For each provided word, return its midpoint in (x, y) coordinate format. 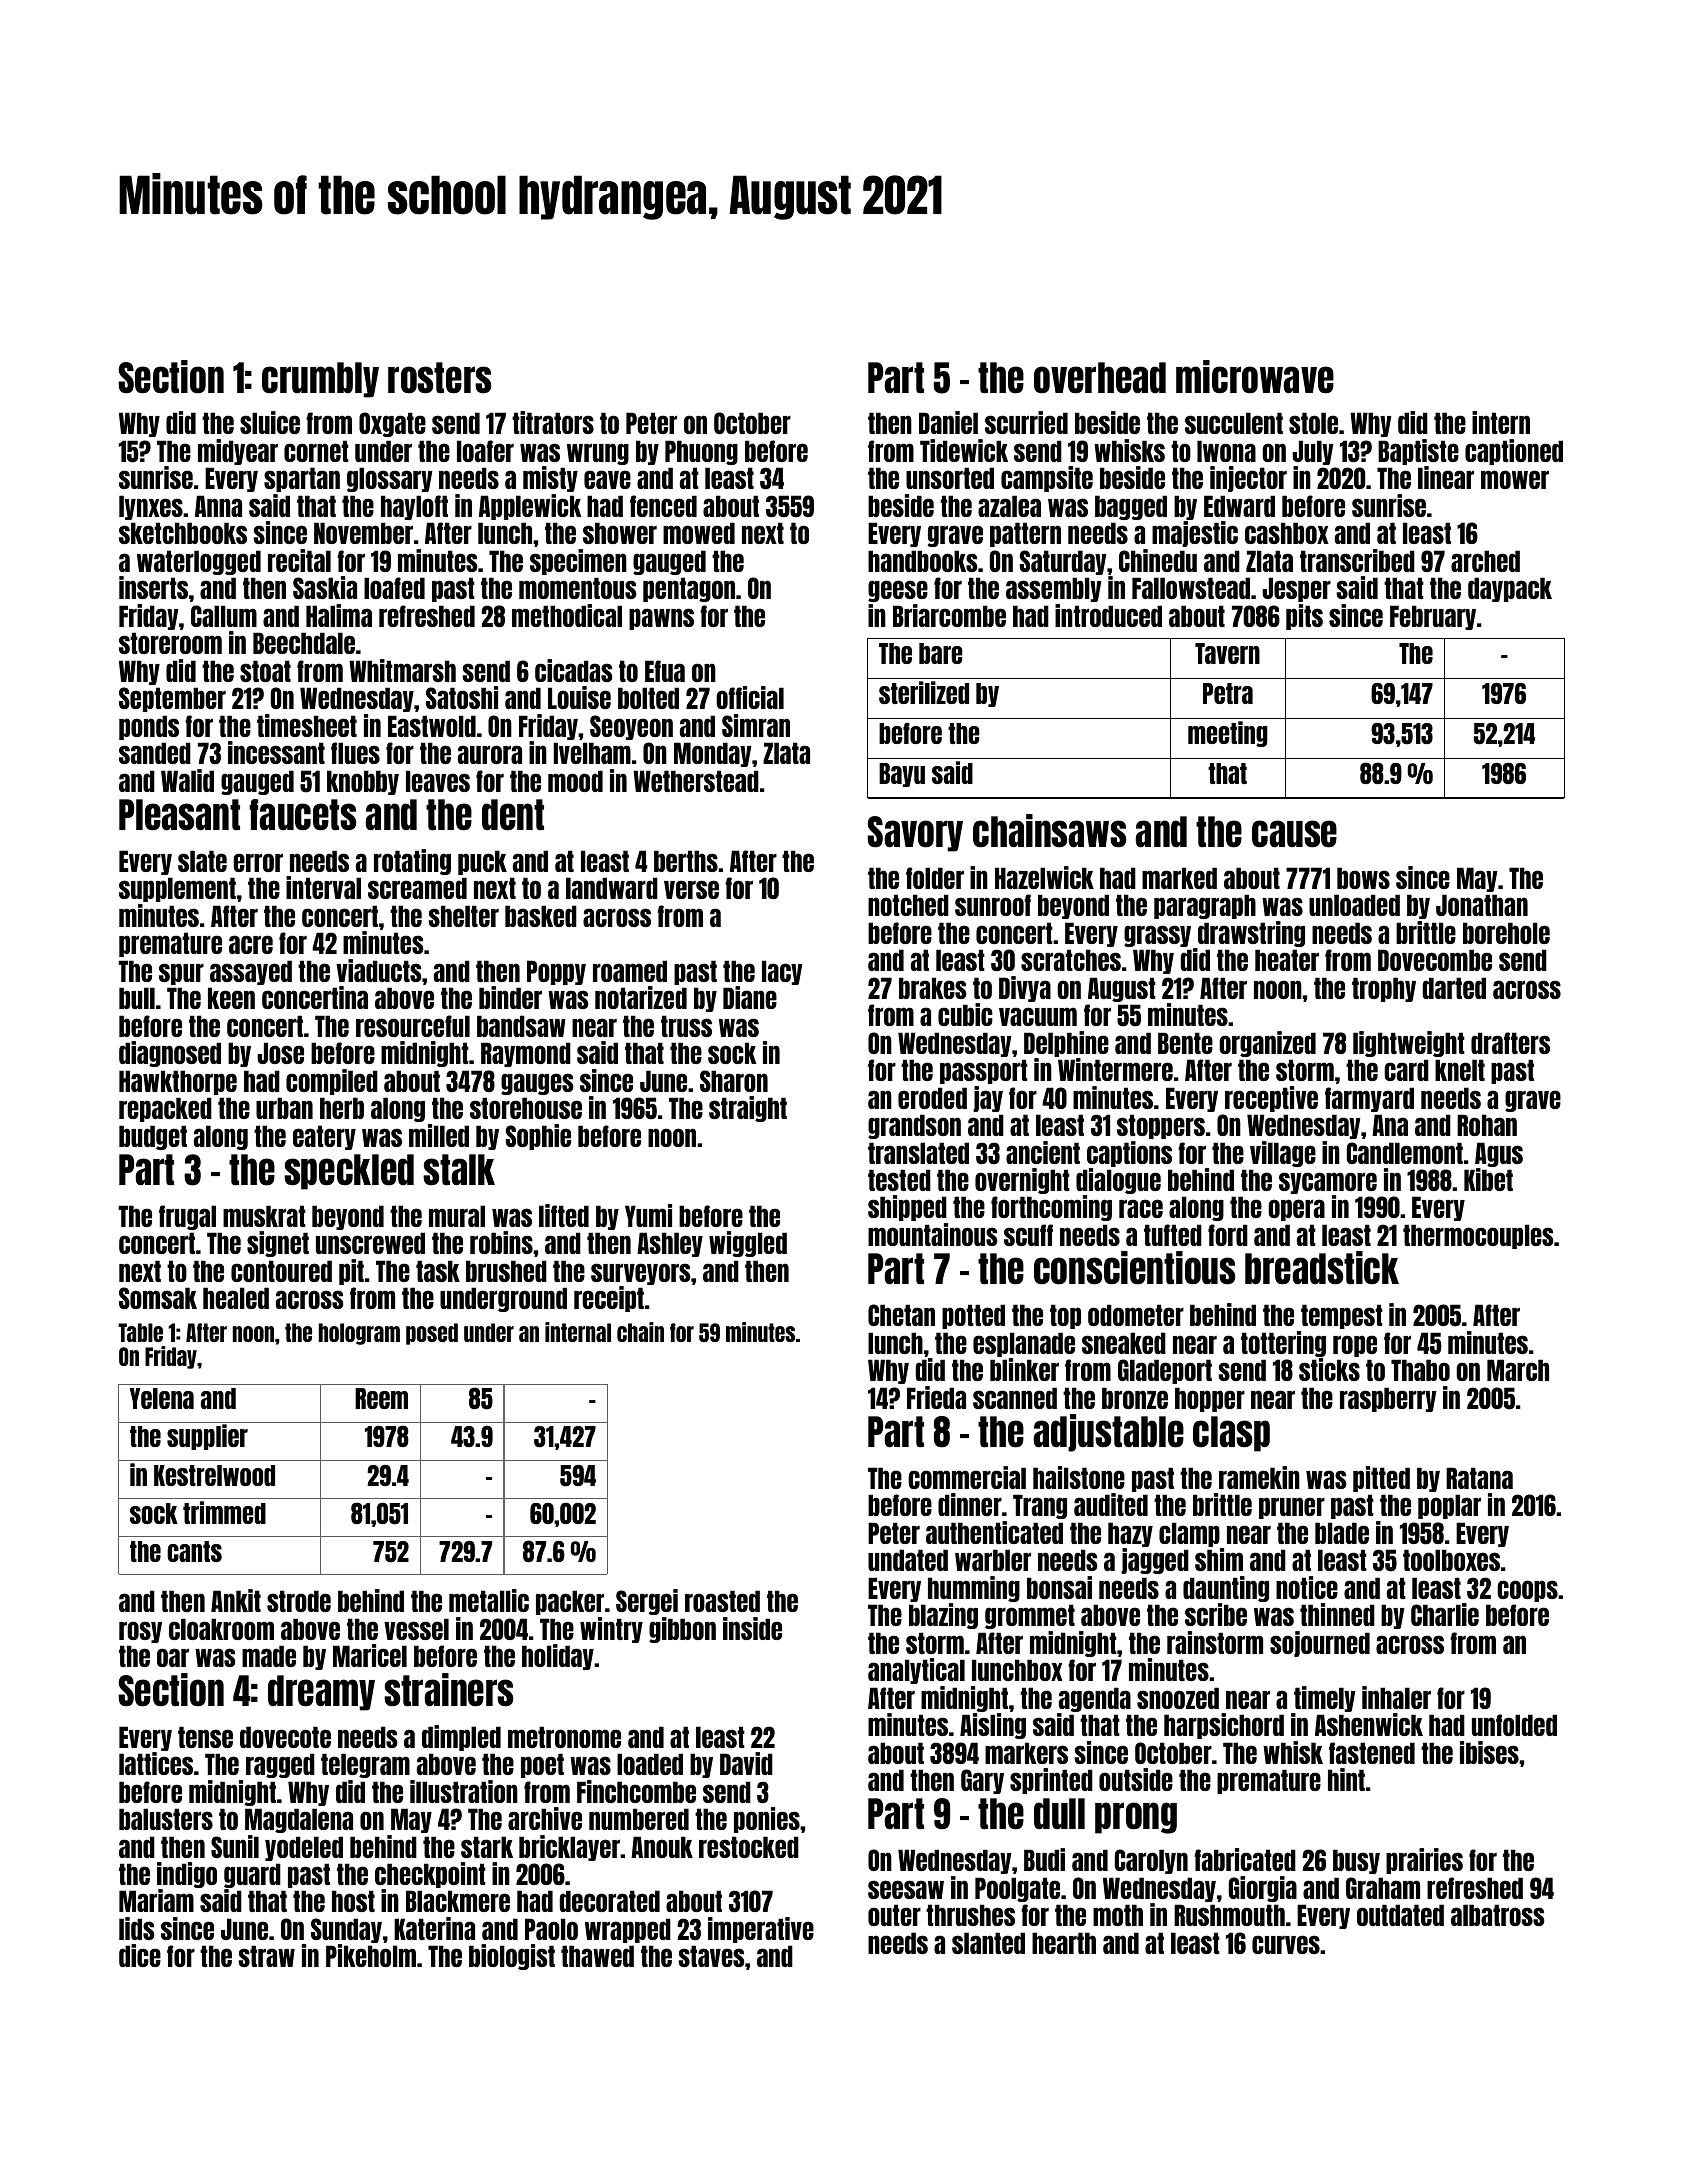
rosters (439, 378)
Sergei (647, 1602)
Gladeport (1165, 1371)
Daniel (948, 422)
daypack (1510, 589)
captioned (1514, 452)
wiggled (748, 1244)
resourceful (413, 1026)
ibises (1489, 1752)
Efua (665, 671)
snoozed (1178, 1698)
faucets (302, 815)
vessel (416, 1629)
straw (266, 1956)
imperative (761, 1930)
